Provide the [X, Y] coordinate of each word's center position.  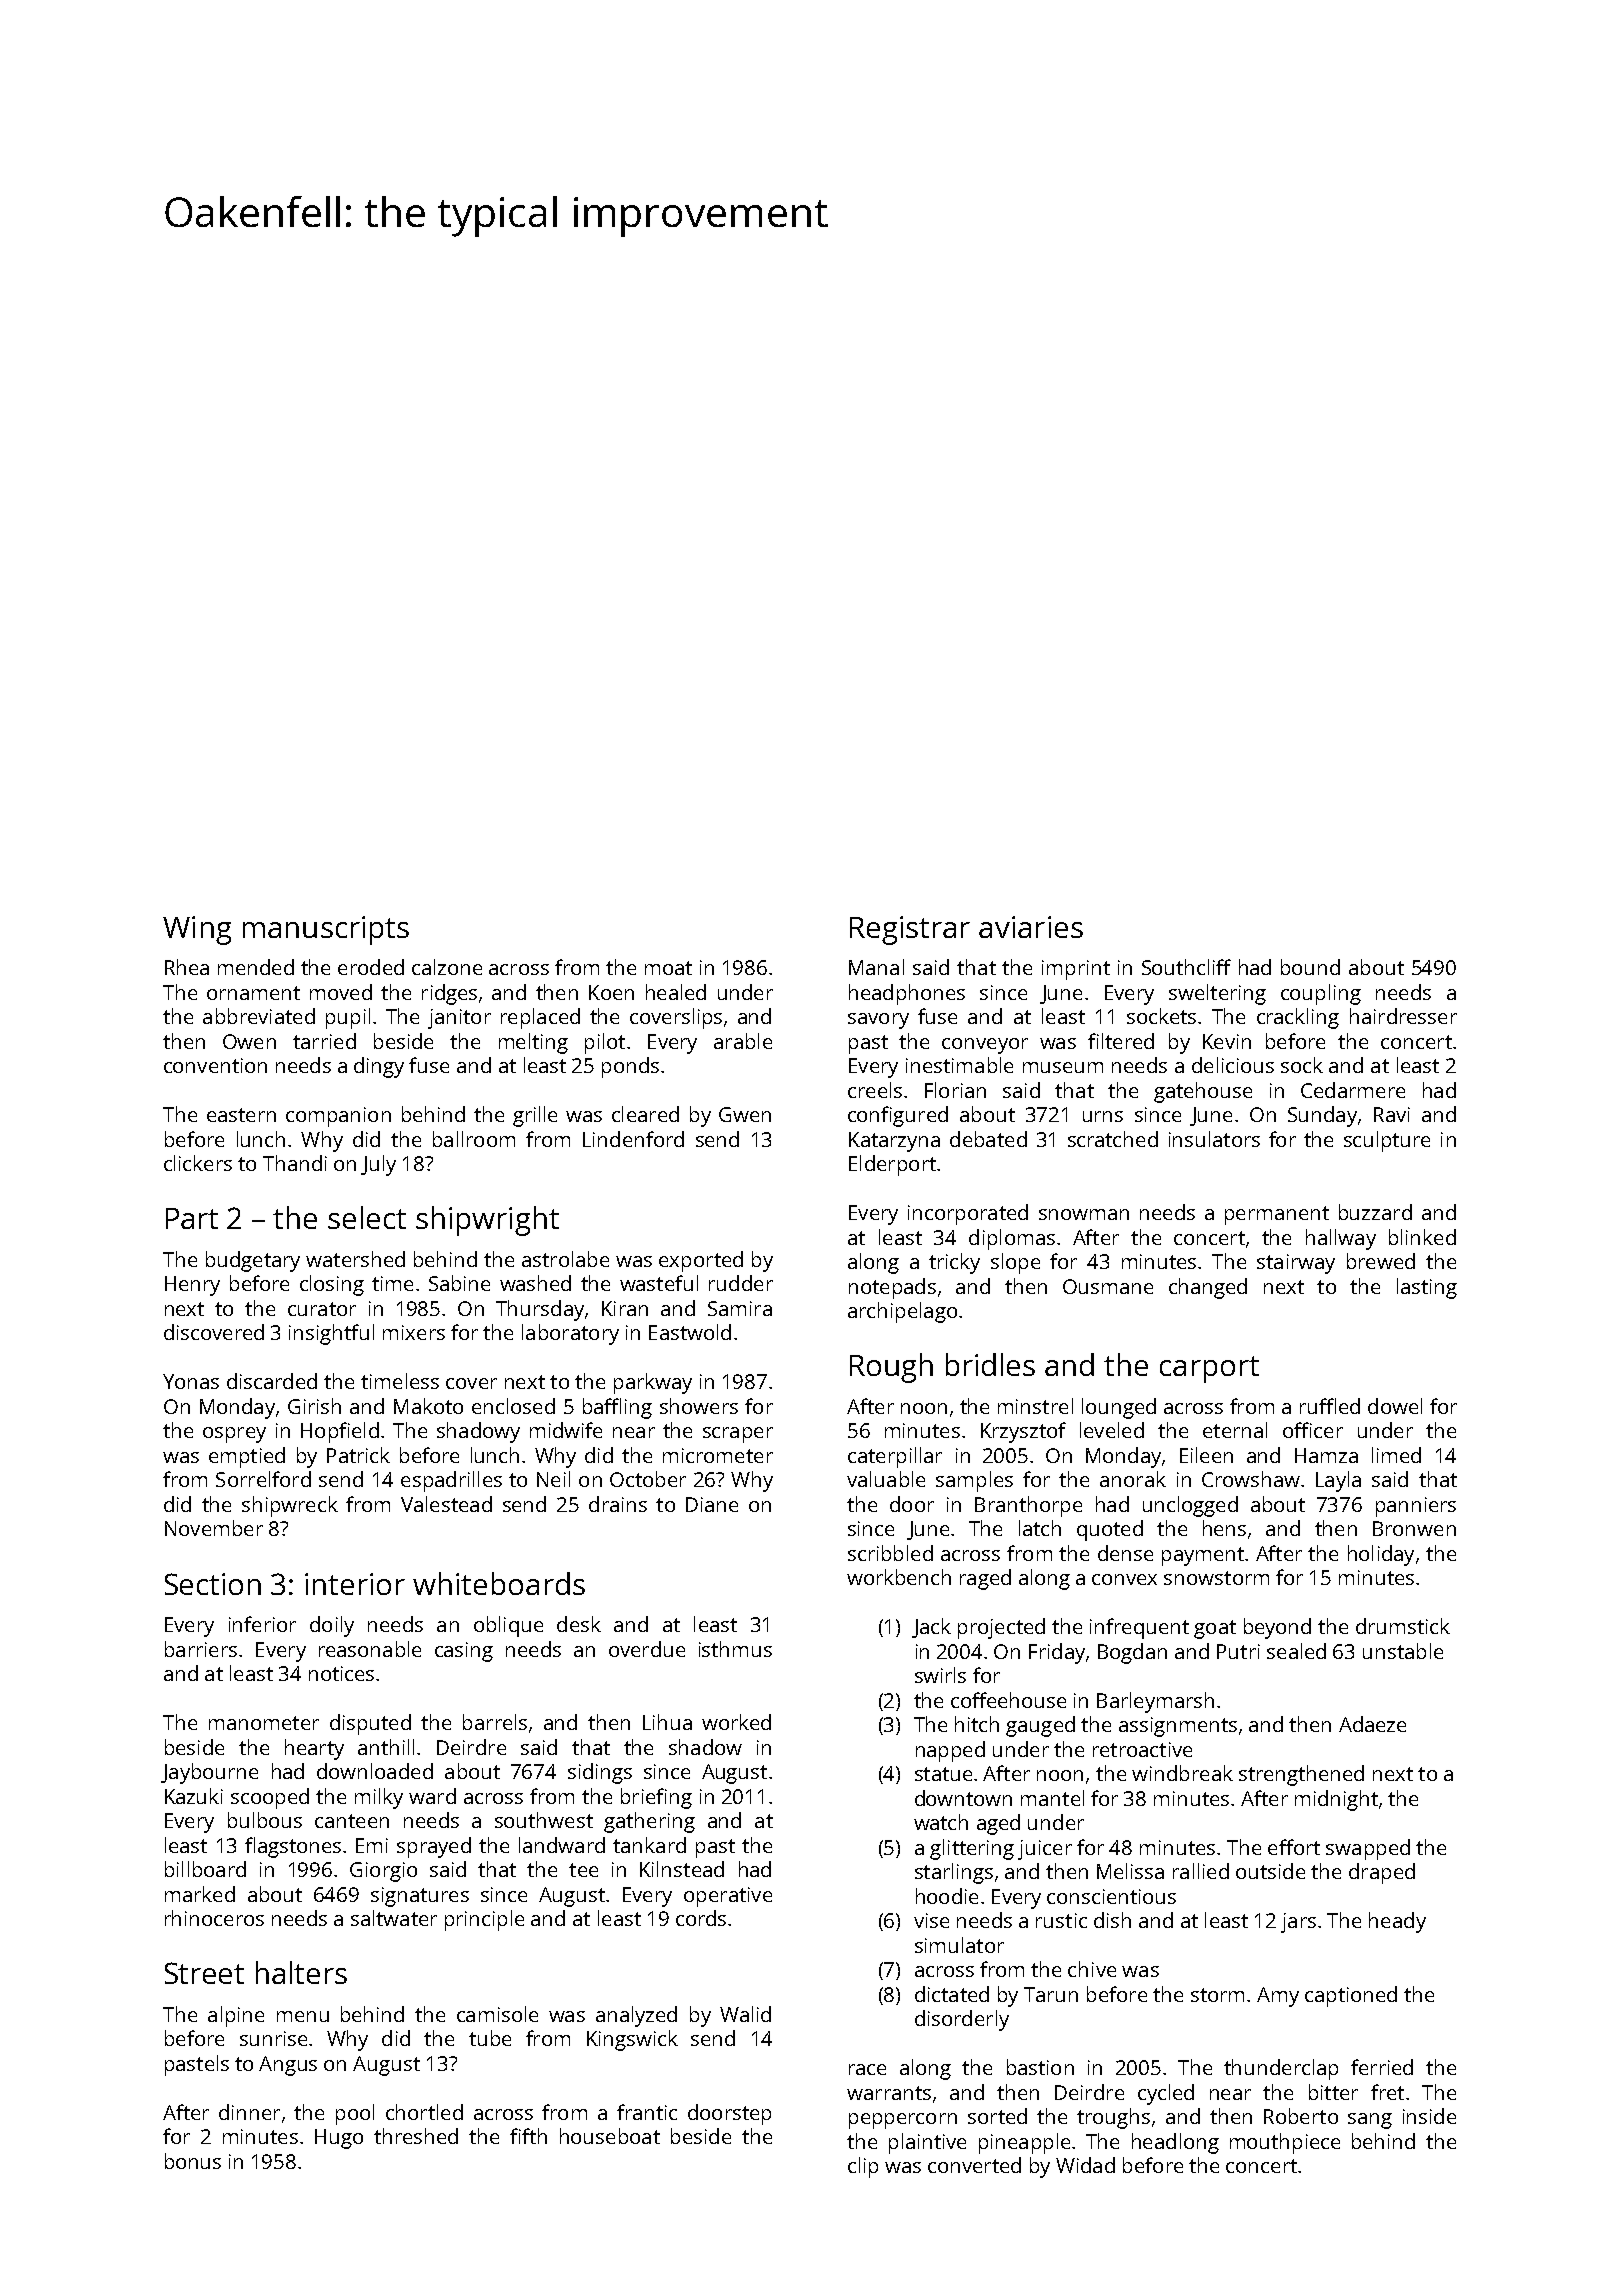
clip [863, 2167]
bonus [193, 2161]
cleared [645, 1114]
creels [875, 1090]
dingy [379, 1067]
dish [1112, 1920]
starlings [954, 1873]
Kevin [1227, 1041]
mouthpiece [1285, 2143]
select [367, 1217]
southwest [544, 1820]
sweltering [1217, 994]
